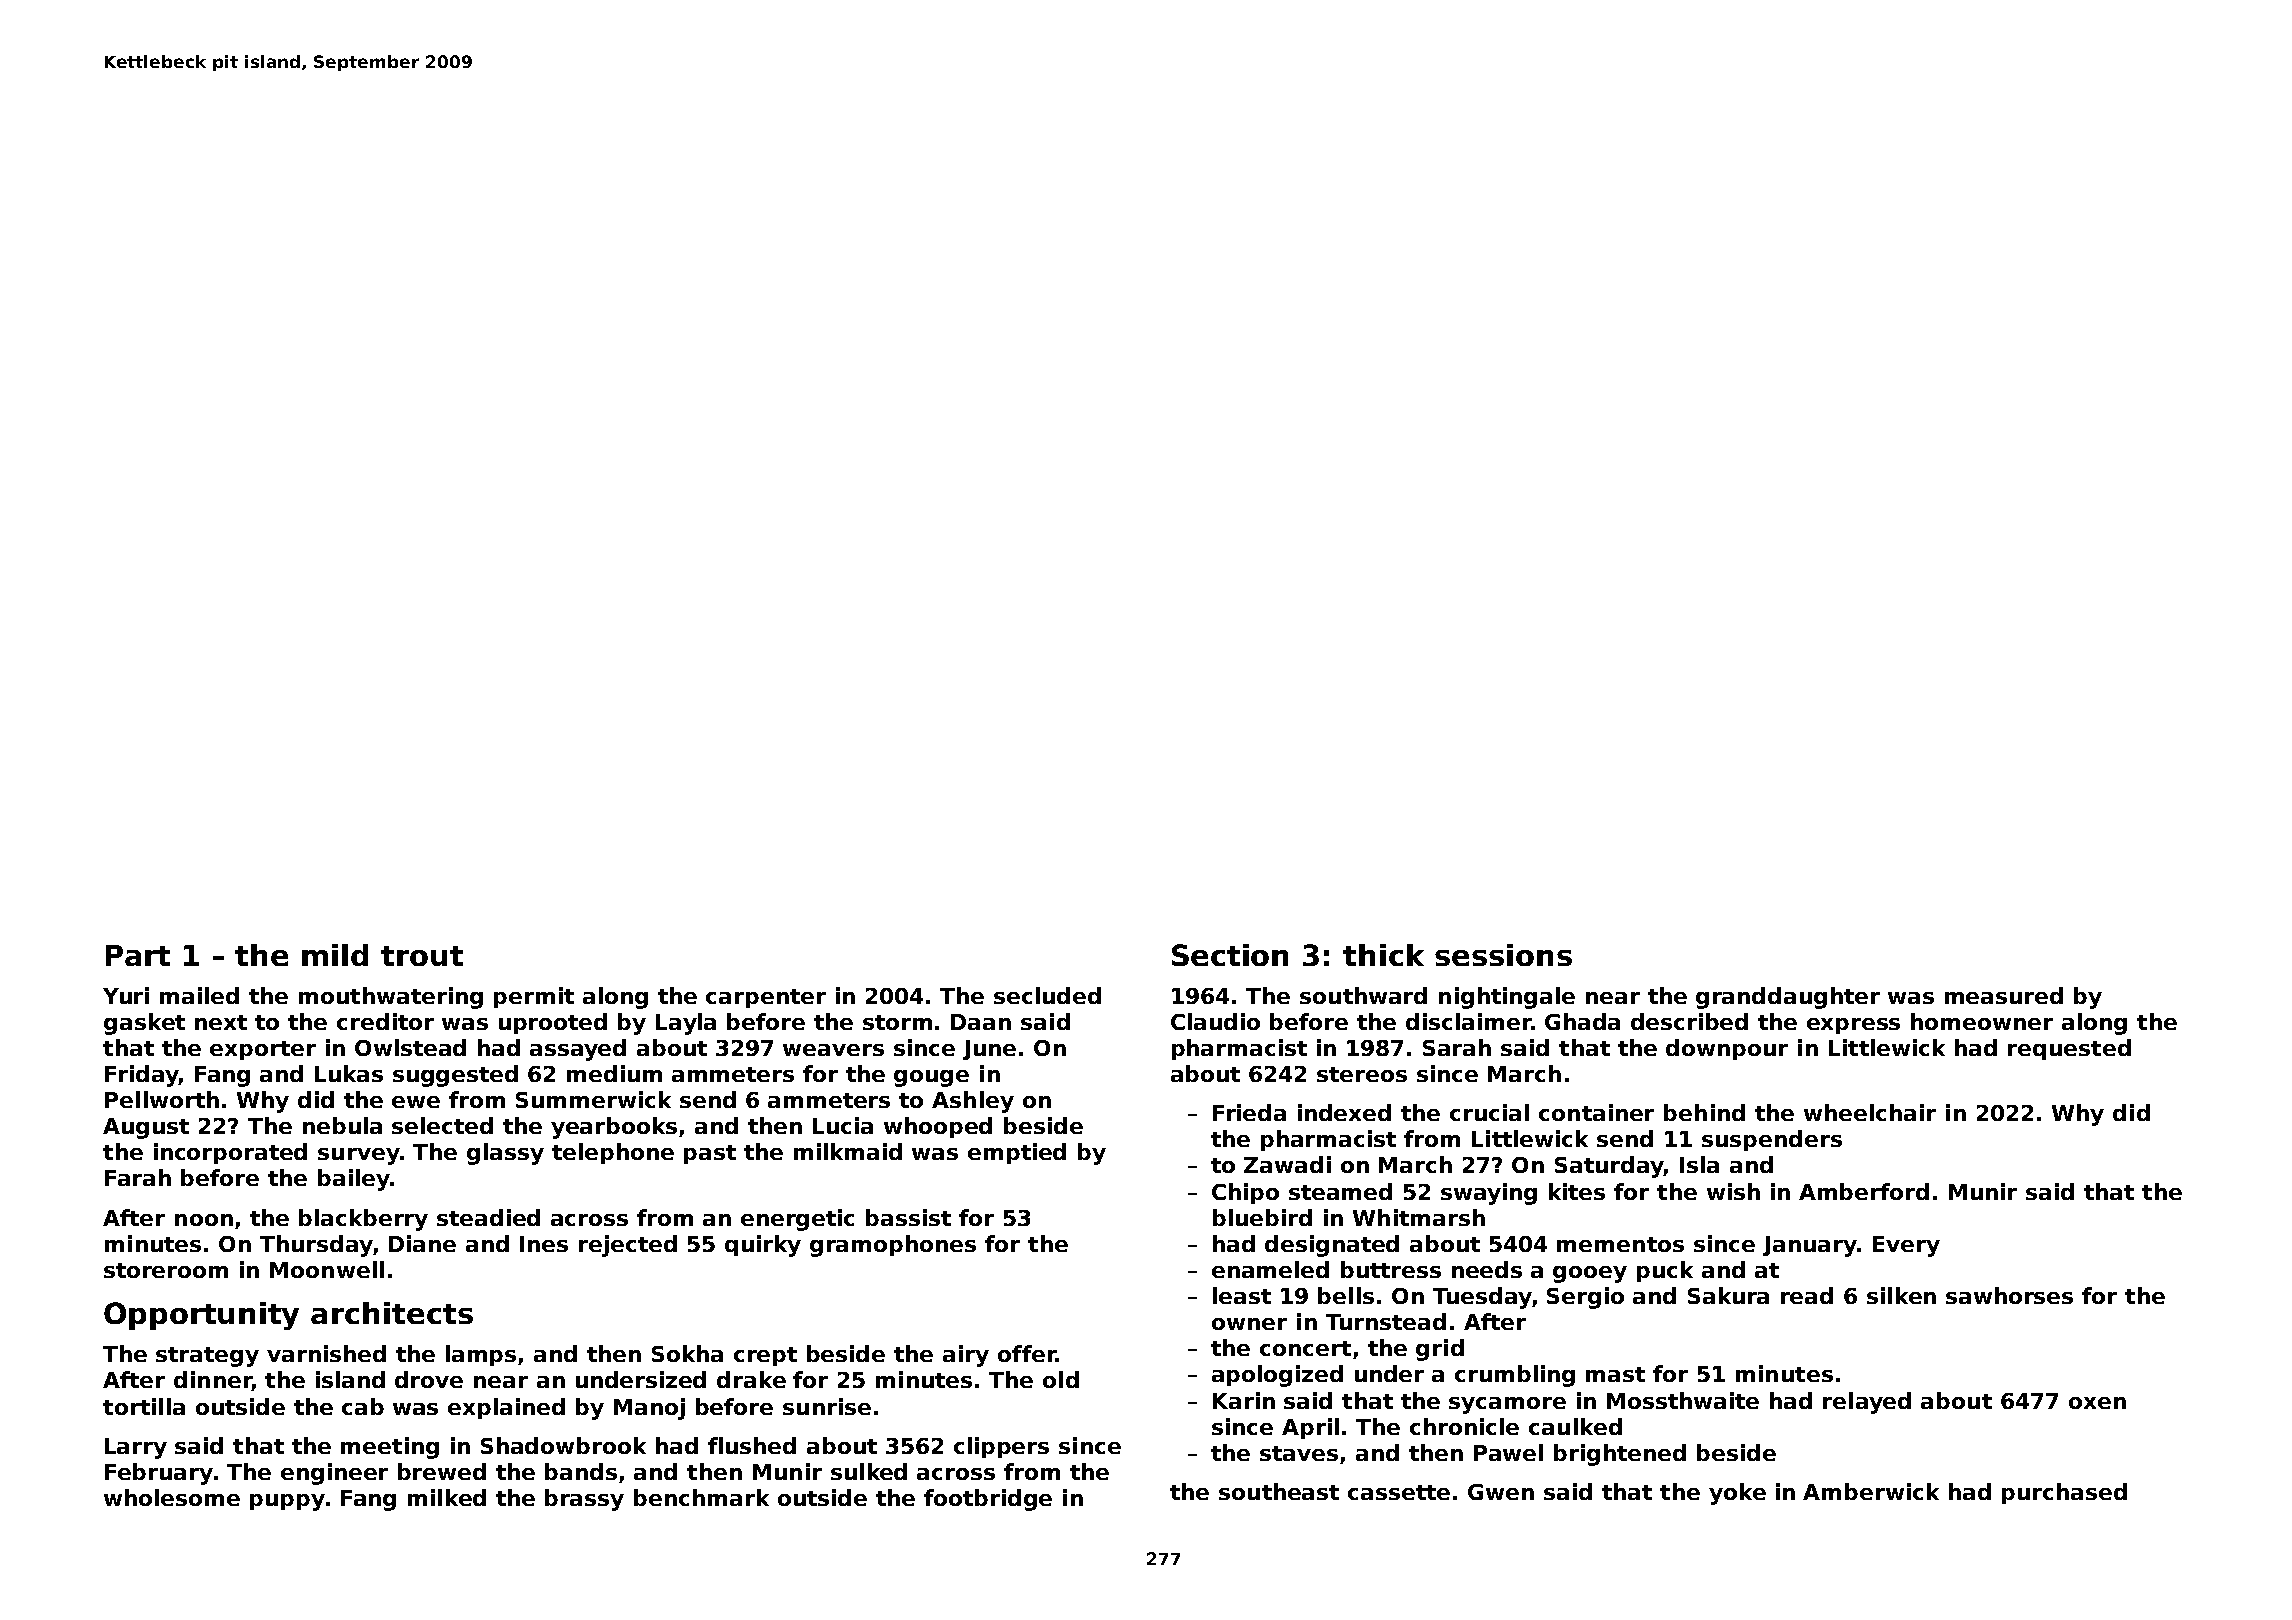  What do you see at coordinates (2069, 1049) in the screenshot?
I see `requested` at bounding box center [2069, 1049].
